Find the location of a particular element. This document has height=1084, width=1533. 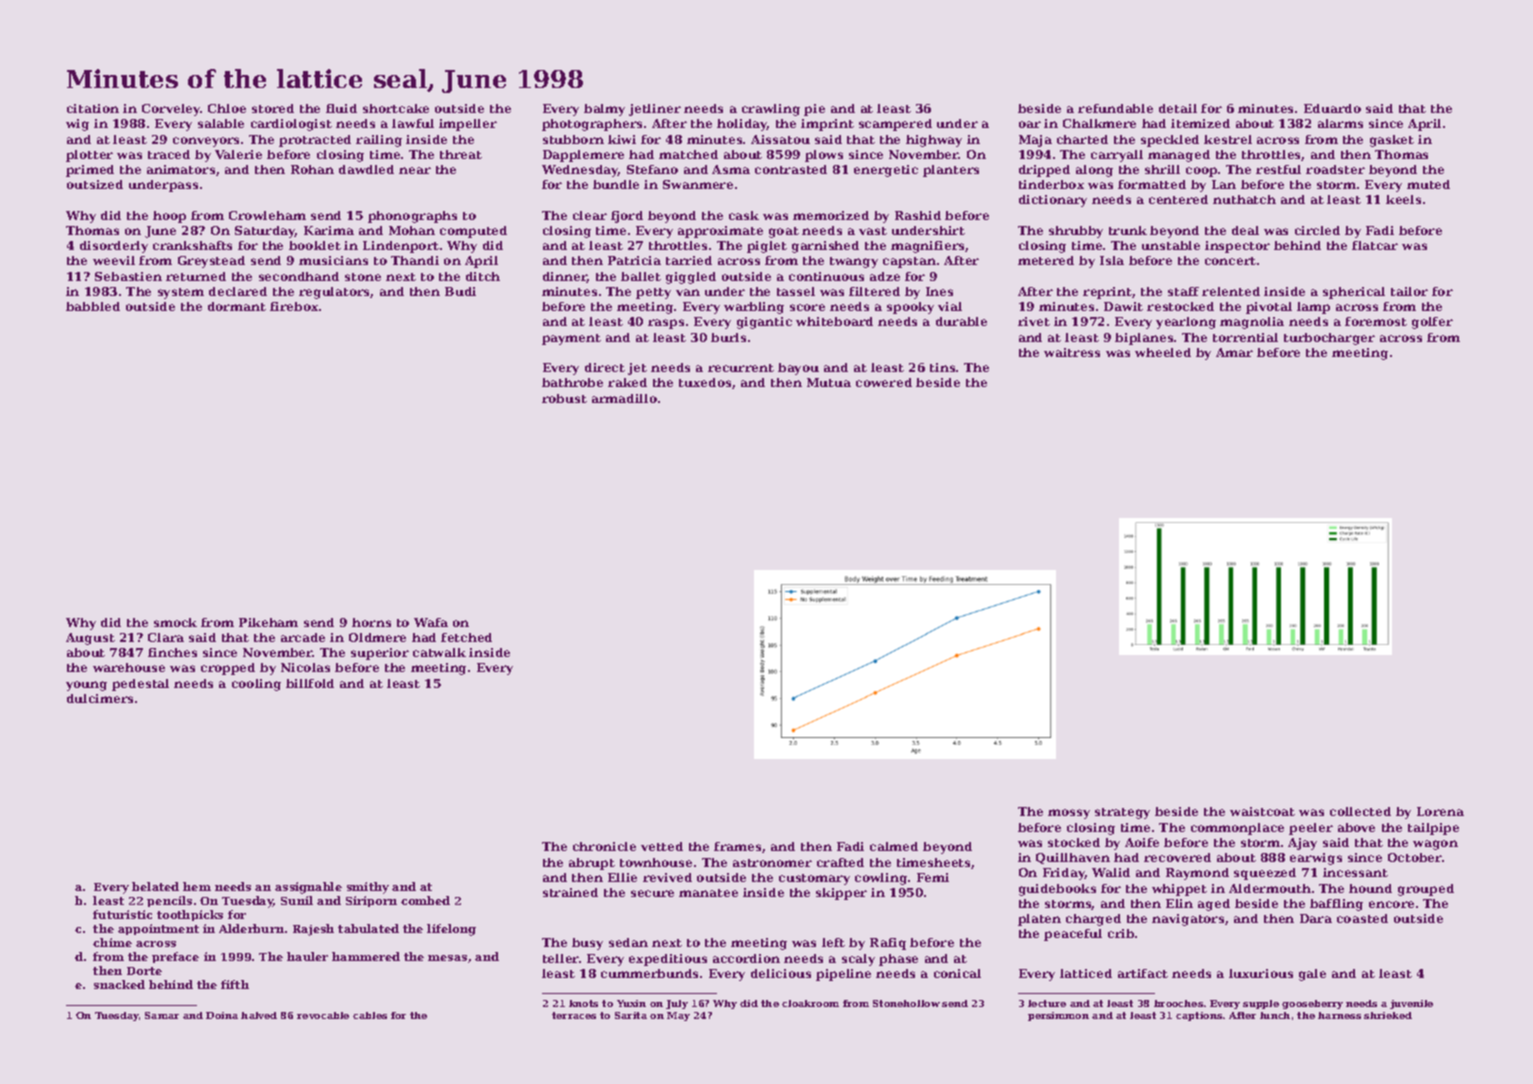

tins is located at coordinates (942, 367).
